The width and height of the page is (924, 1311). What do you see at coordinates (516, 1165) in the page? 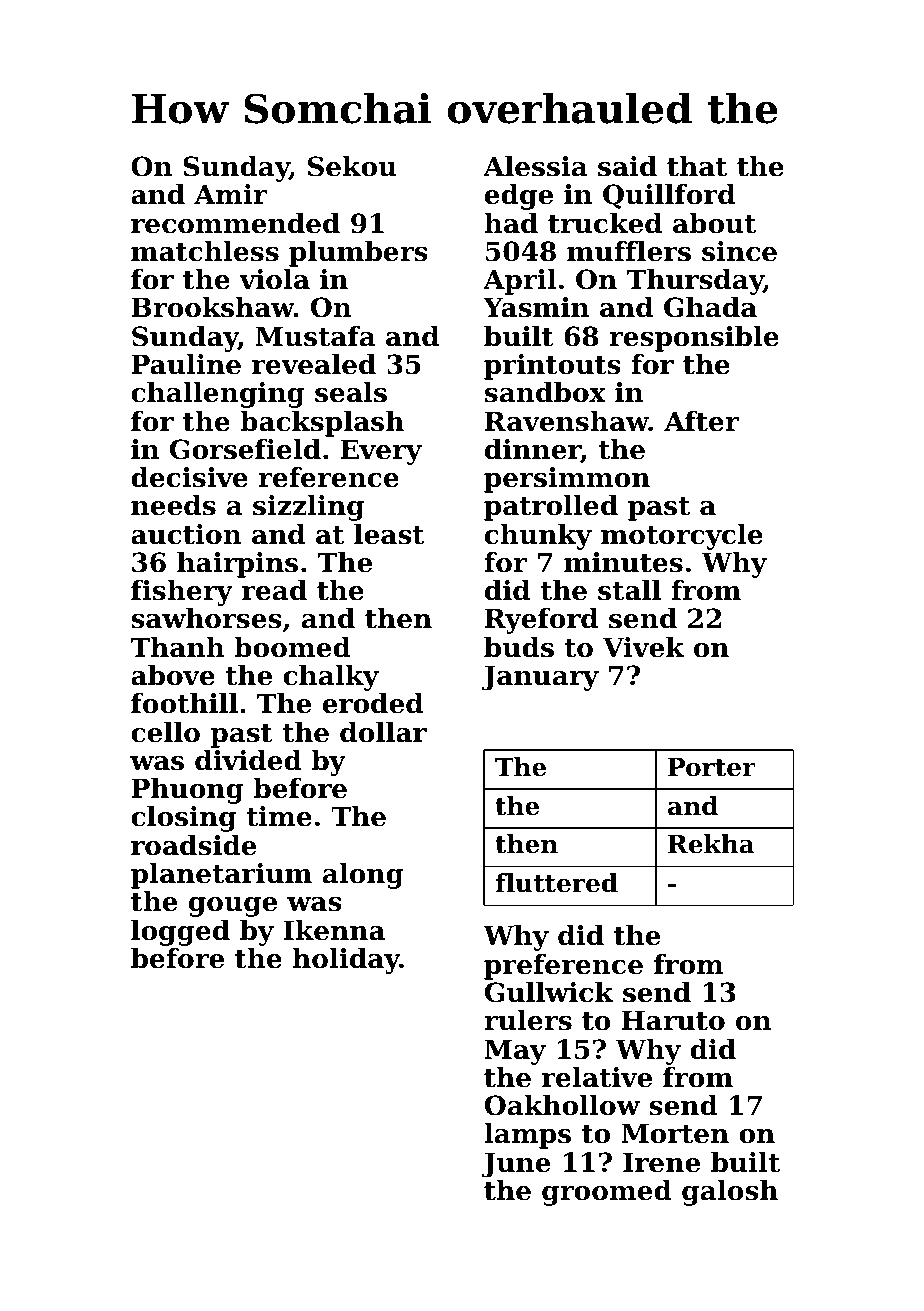
I see `June` at bounding box center [516, 1165].
